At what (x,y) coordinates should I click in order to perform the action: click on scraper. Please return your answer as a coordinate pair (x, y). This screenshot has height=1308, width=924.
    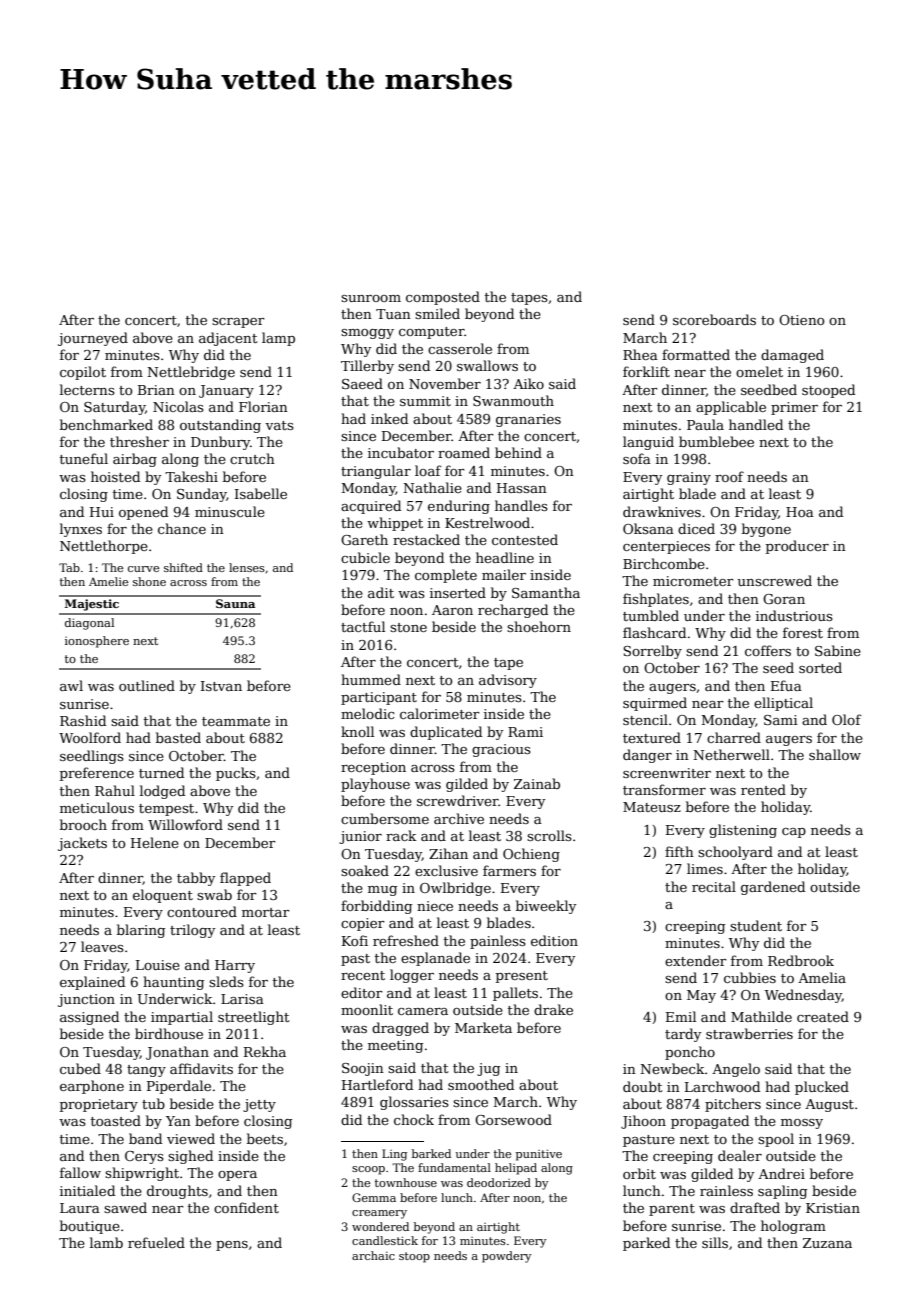
    Looking at the image, I should click on (238, 323).
